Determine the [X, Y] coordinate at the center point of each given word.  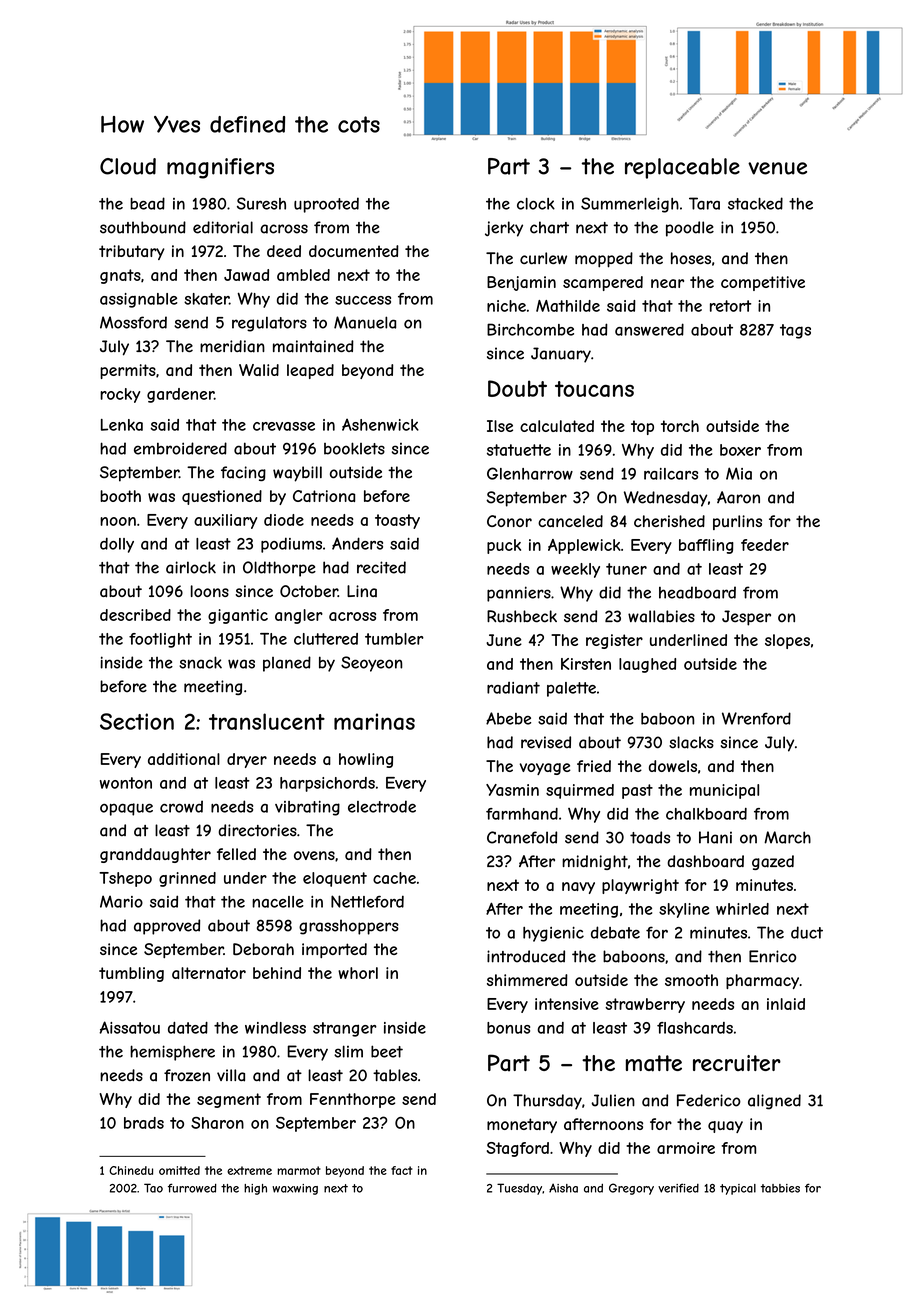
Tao [153, 1188]
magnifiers [220, 168]
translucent [267, 721]
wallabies [661, 616]
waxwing [295, 1189]
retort [730, 306]
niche [506, 306]
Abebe [508, 718]
